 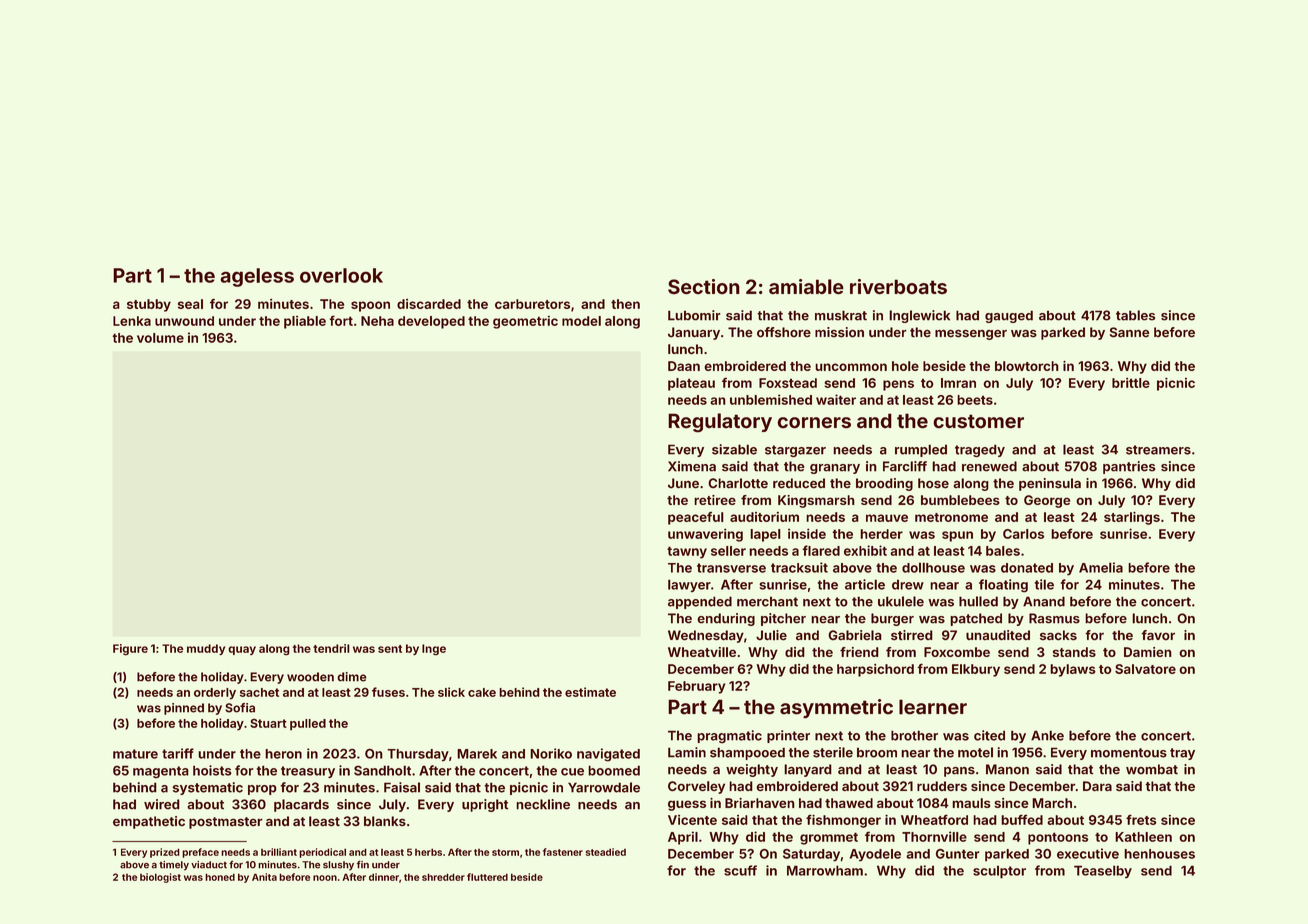 What do you see at coordinates (1101, 567) in the document?
I see `Amelia` at bounding box center [1101, 567].
